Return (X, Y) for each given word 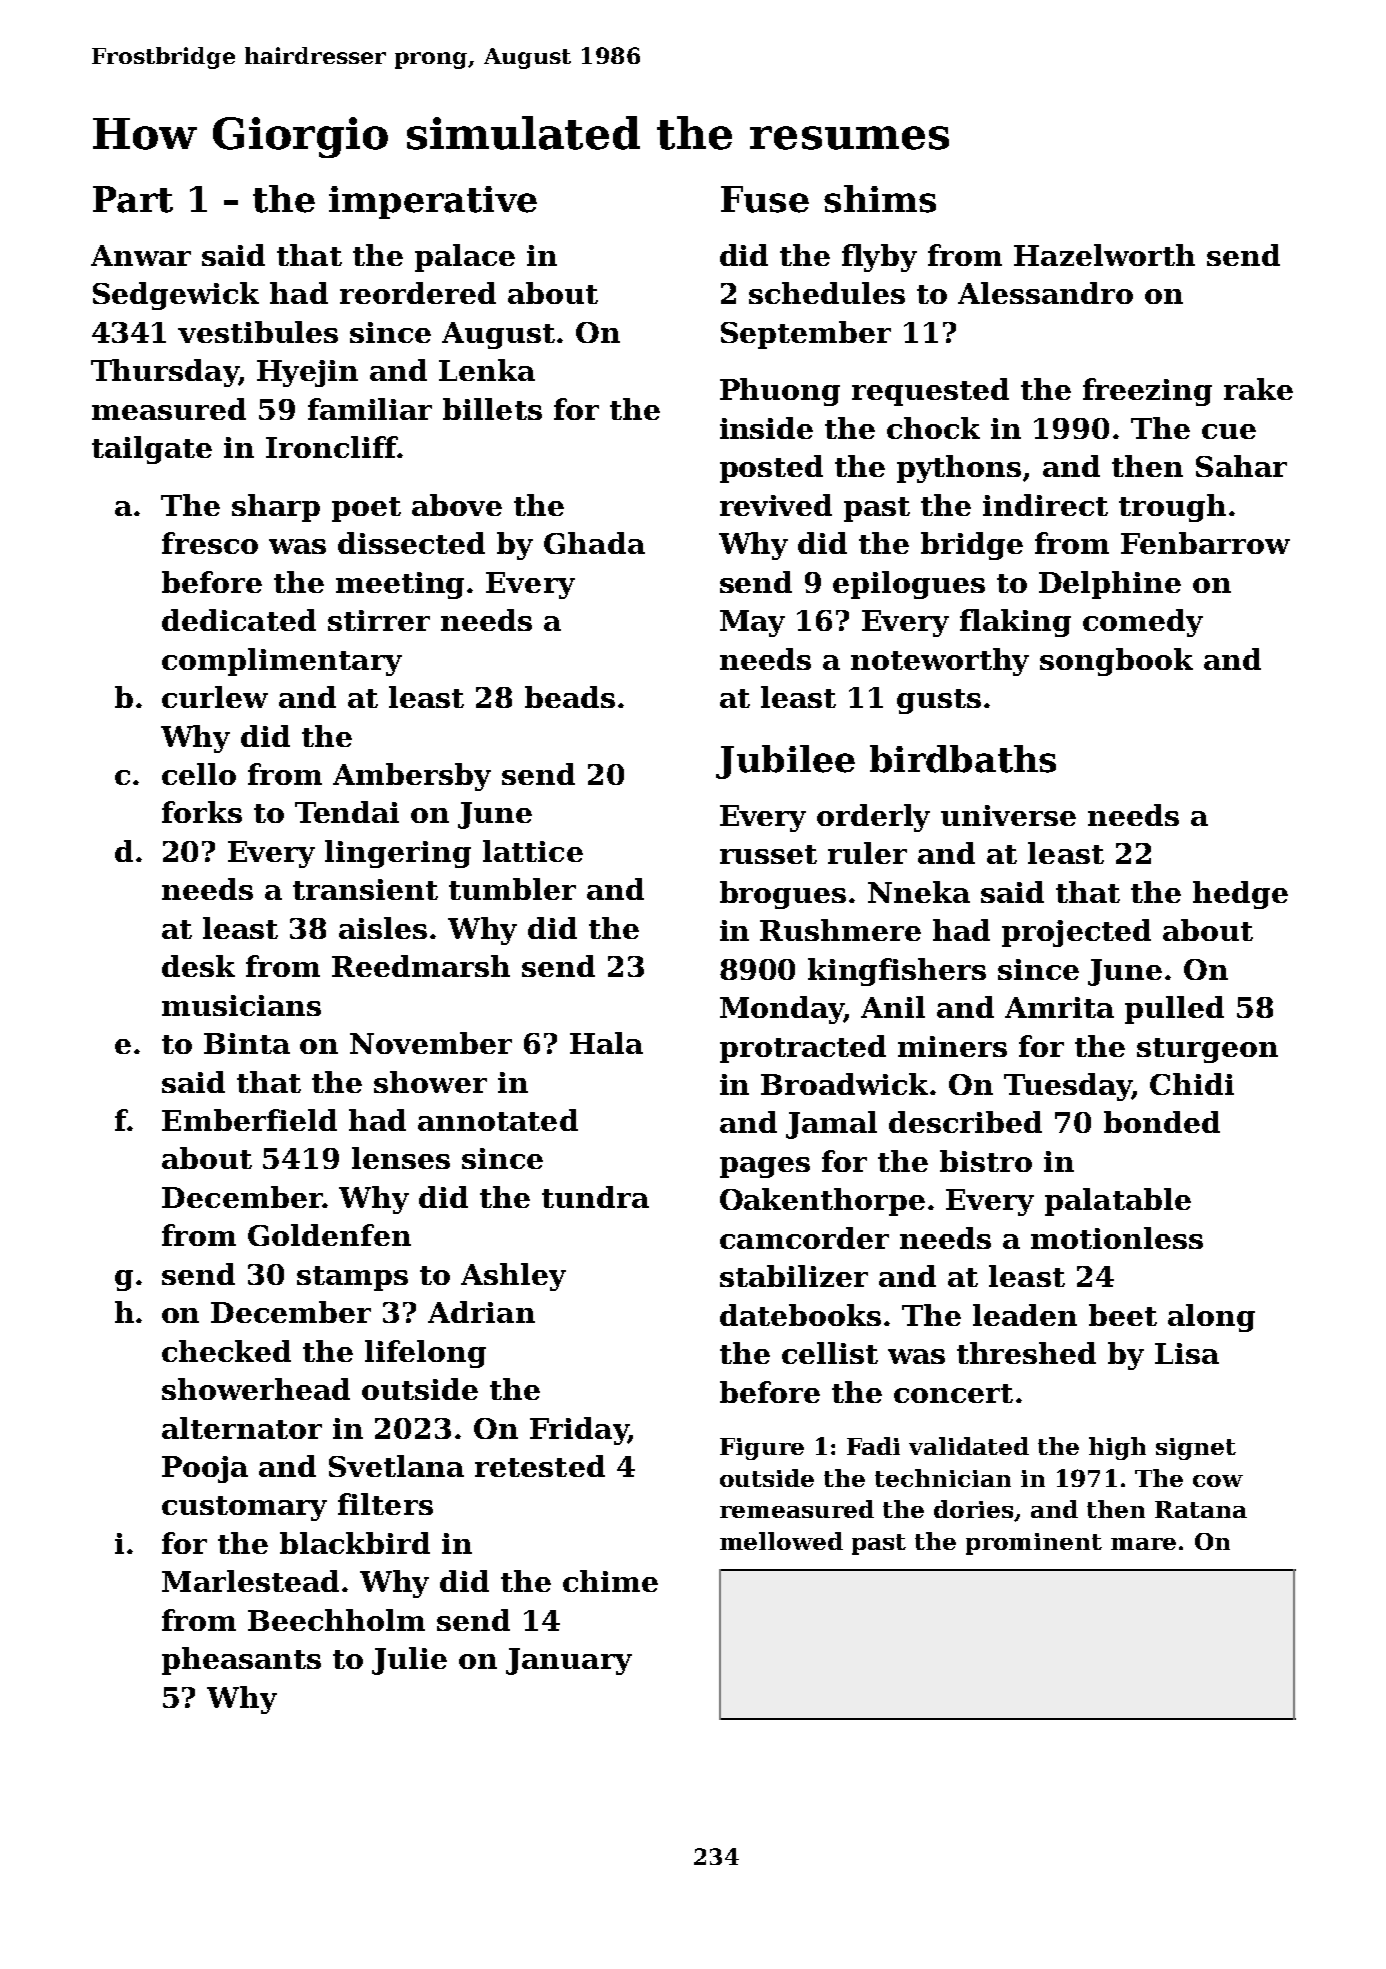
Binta (247, 1043)
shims (880, 199)
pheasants (241, 1661)
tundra (595, 1197)
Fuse (765, 199)
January (569, 1661)
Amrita (1059, 1007)
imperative (433, 202)
